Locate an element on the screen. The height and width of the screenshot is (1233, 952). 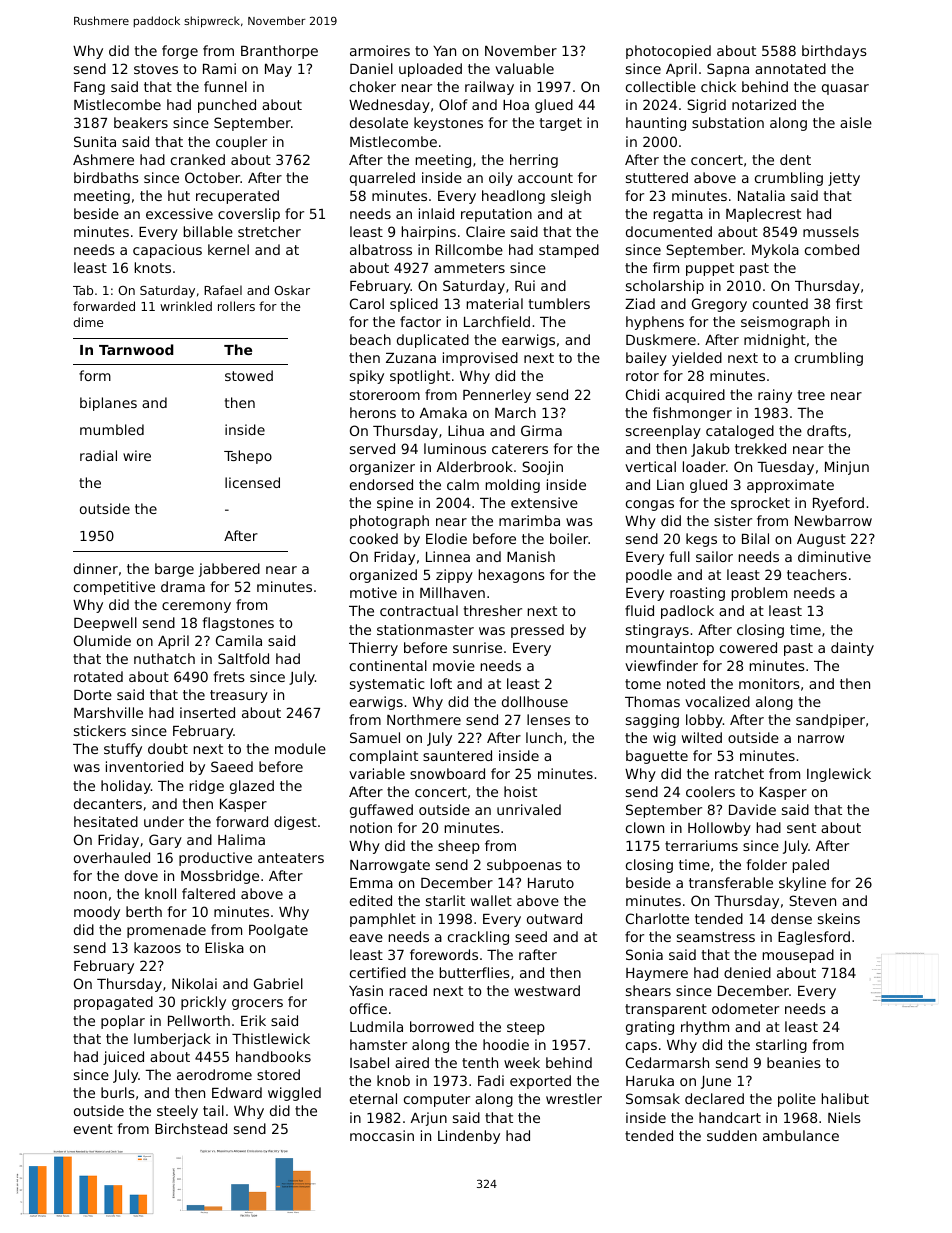
cowered is located at coordinates (748, 647).
